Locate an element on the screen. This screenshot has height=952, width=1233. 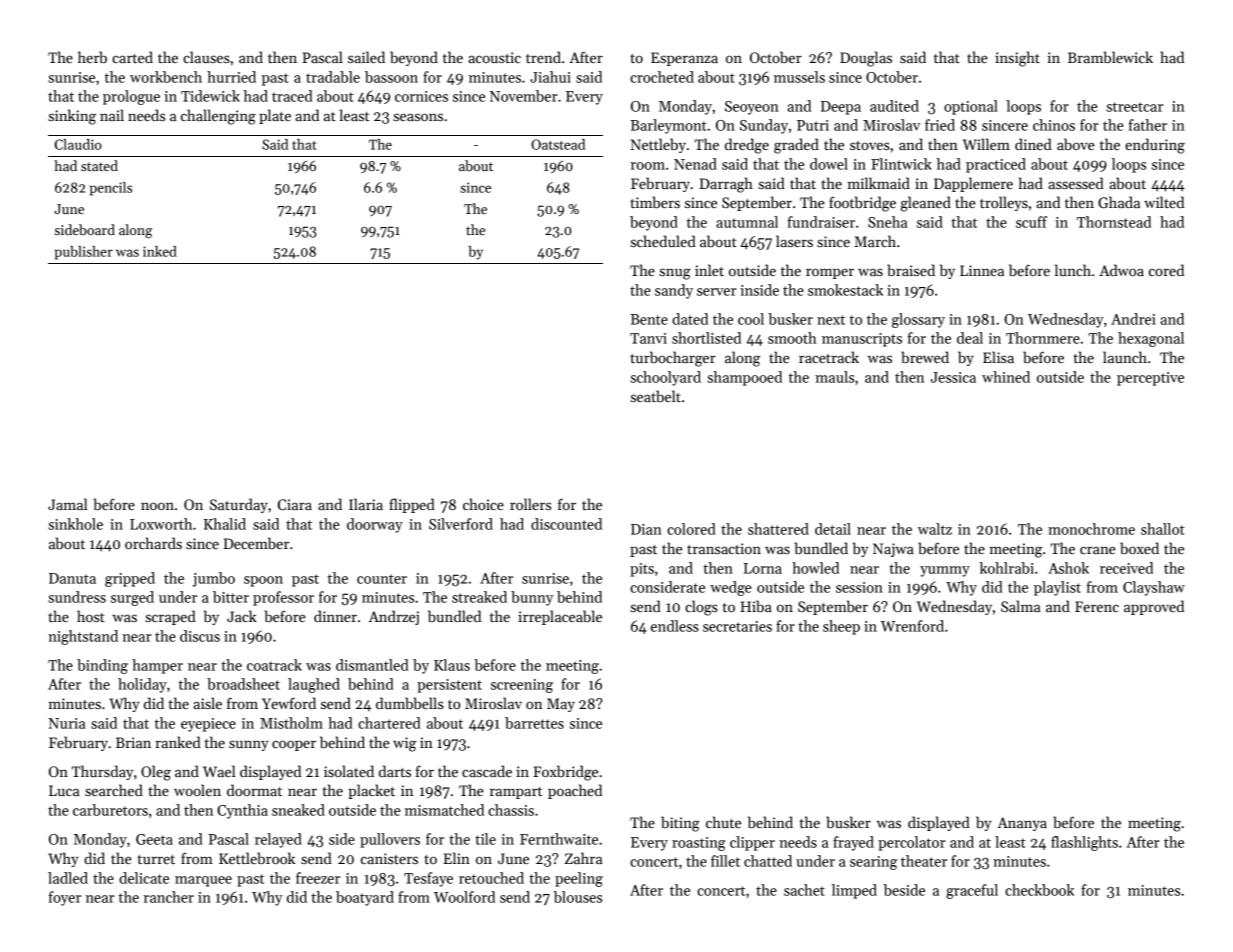
theater is located at coordinates (924, 861).
